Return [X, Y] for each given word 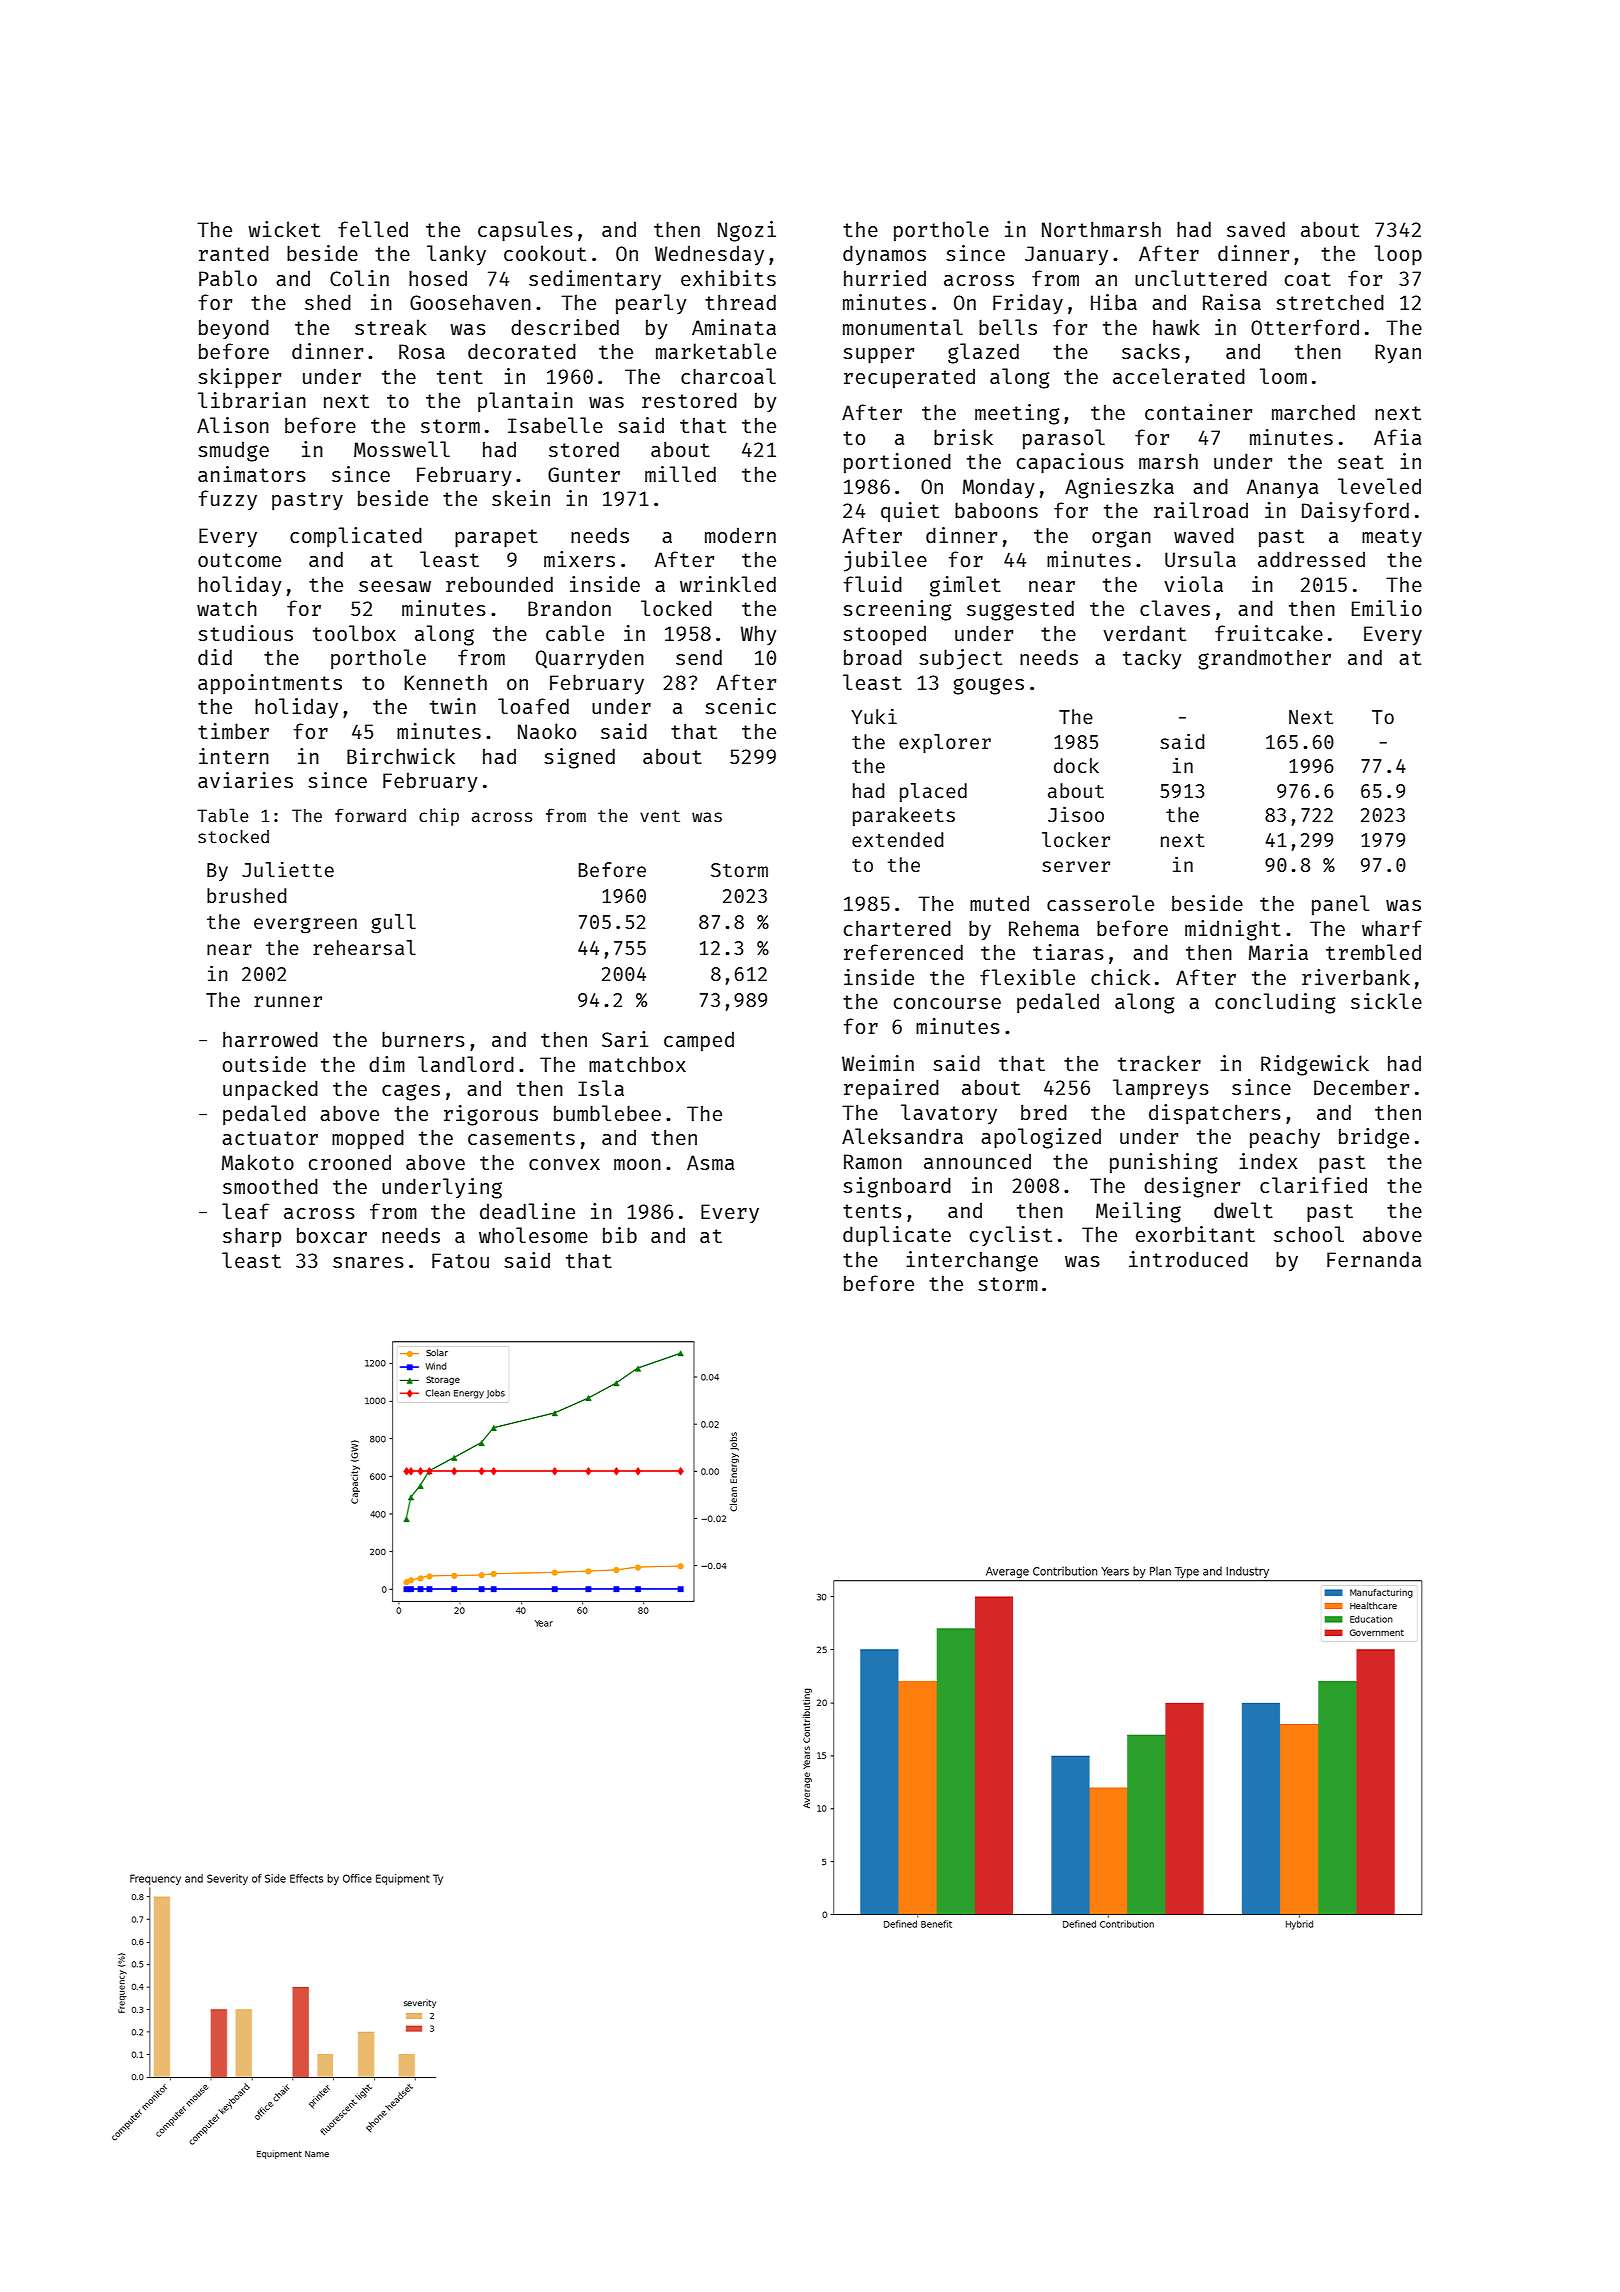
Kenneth [445, 682]
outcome [239, 560]
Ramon [873, 1161]
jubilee [885, 561]
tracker [1159, 1063]
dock [1076, 765]
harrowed [270, 1039]
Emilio [1387, 608]
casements [521, 1138]
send [699, 657]
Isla [601, 1088]
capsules [525, 231]
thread [740, 302]
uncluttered [1201, 278]
